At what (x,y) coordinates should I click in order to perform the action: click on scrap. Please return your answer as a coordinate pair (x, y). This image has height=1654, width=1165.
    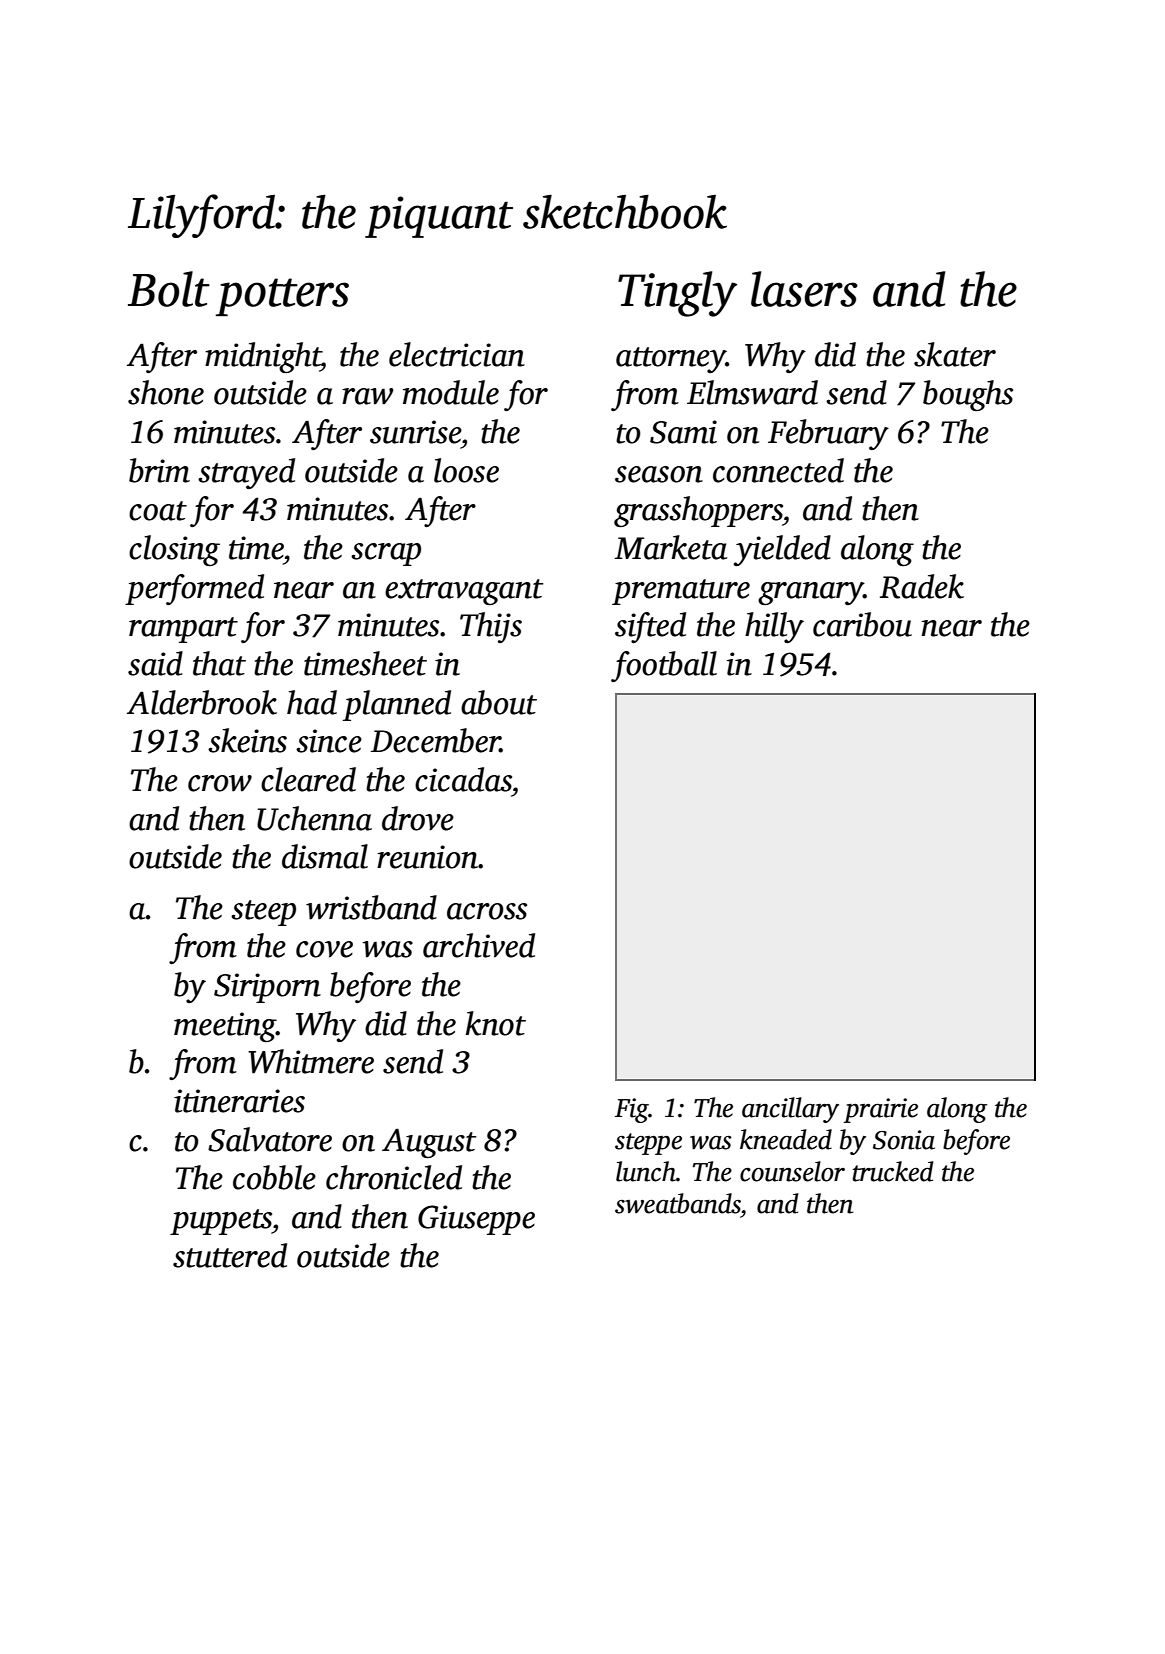
    Looking at the image, I should click on (386, 554).
